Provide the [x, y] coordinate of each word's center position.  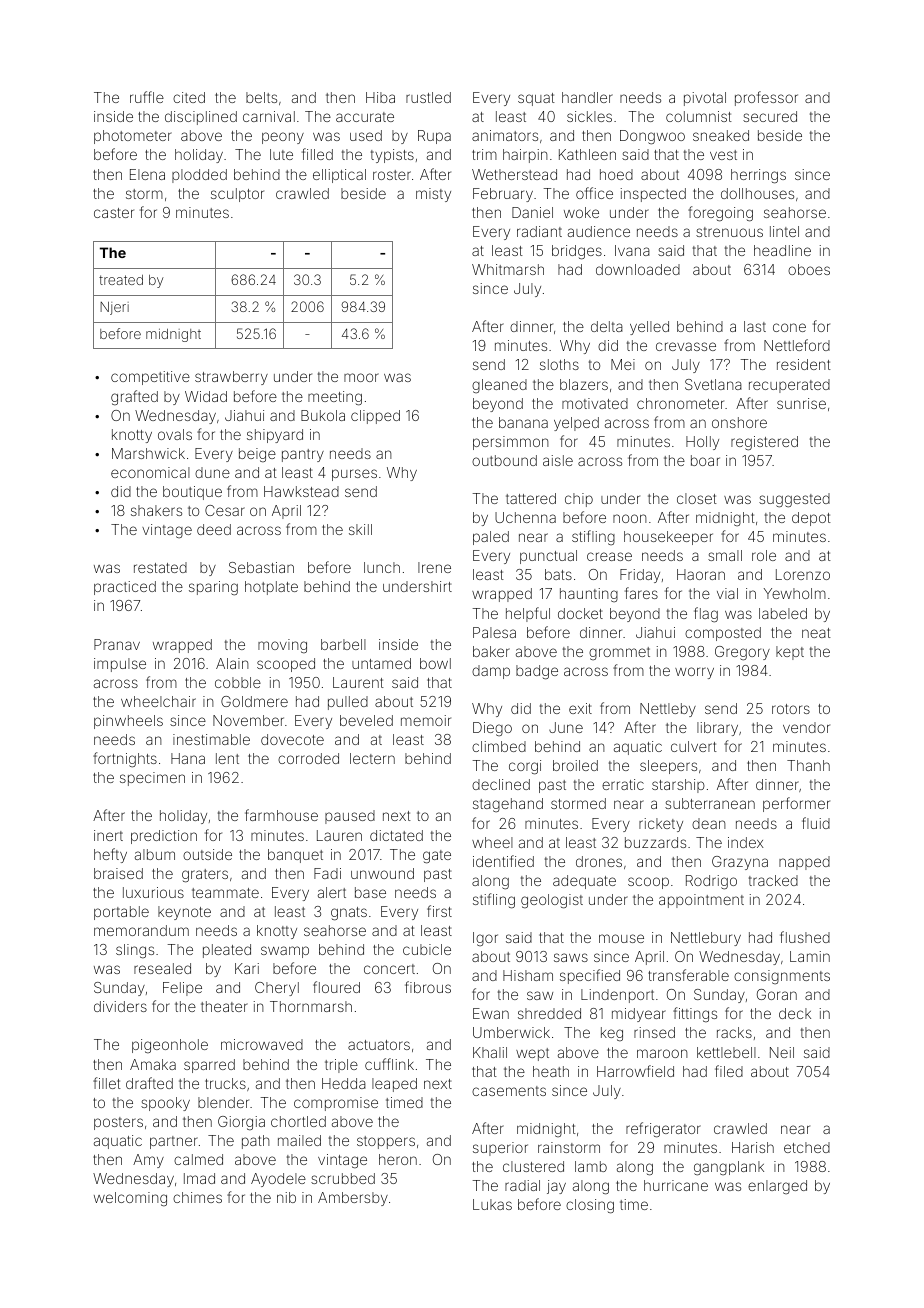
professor [766, 98]
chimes [197, 1197]
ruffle [147, 97]
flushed [805, 937]
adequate [584, 882]
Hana [188, 758]
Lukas [492, 1204]
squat [536, 99]
